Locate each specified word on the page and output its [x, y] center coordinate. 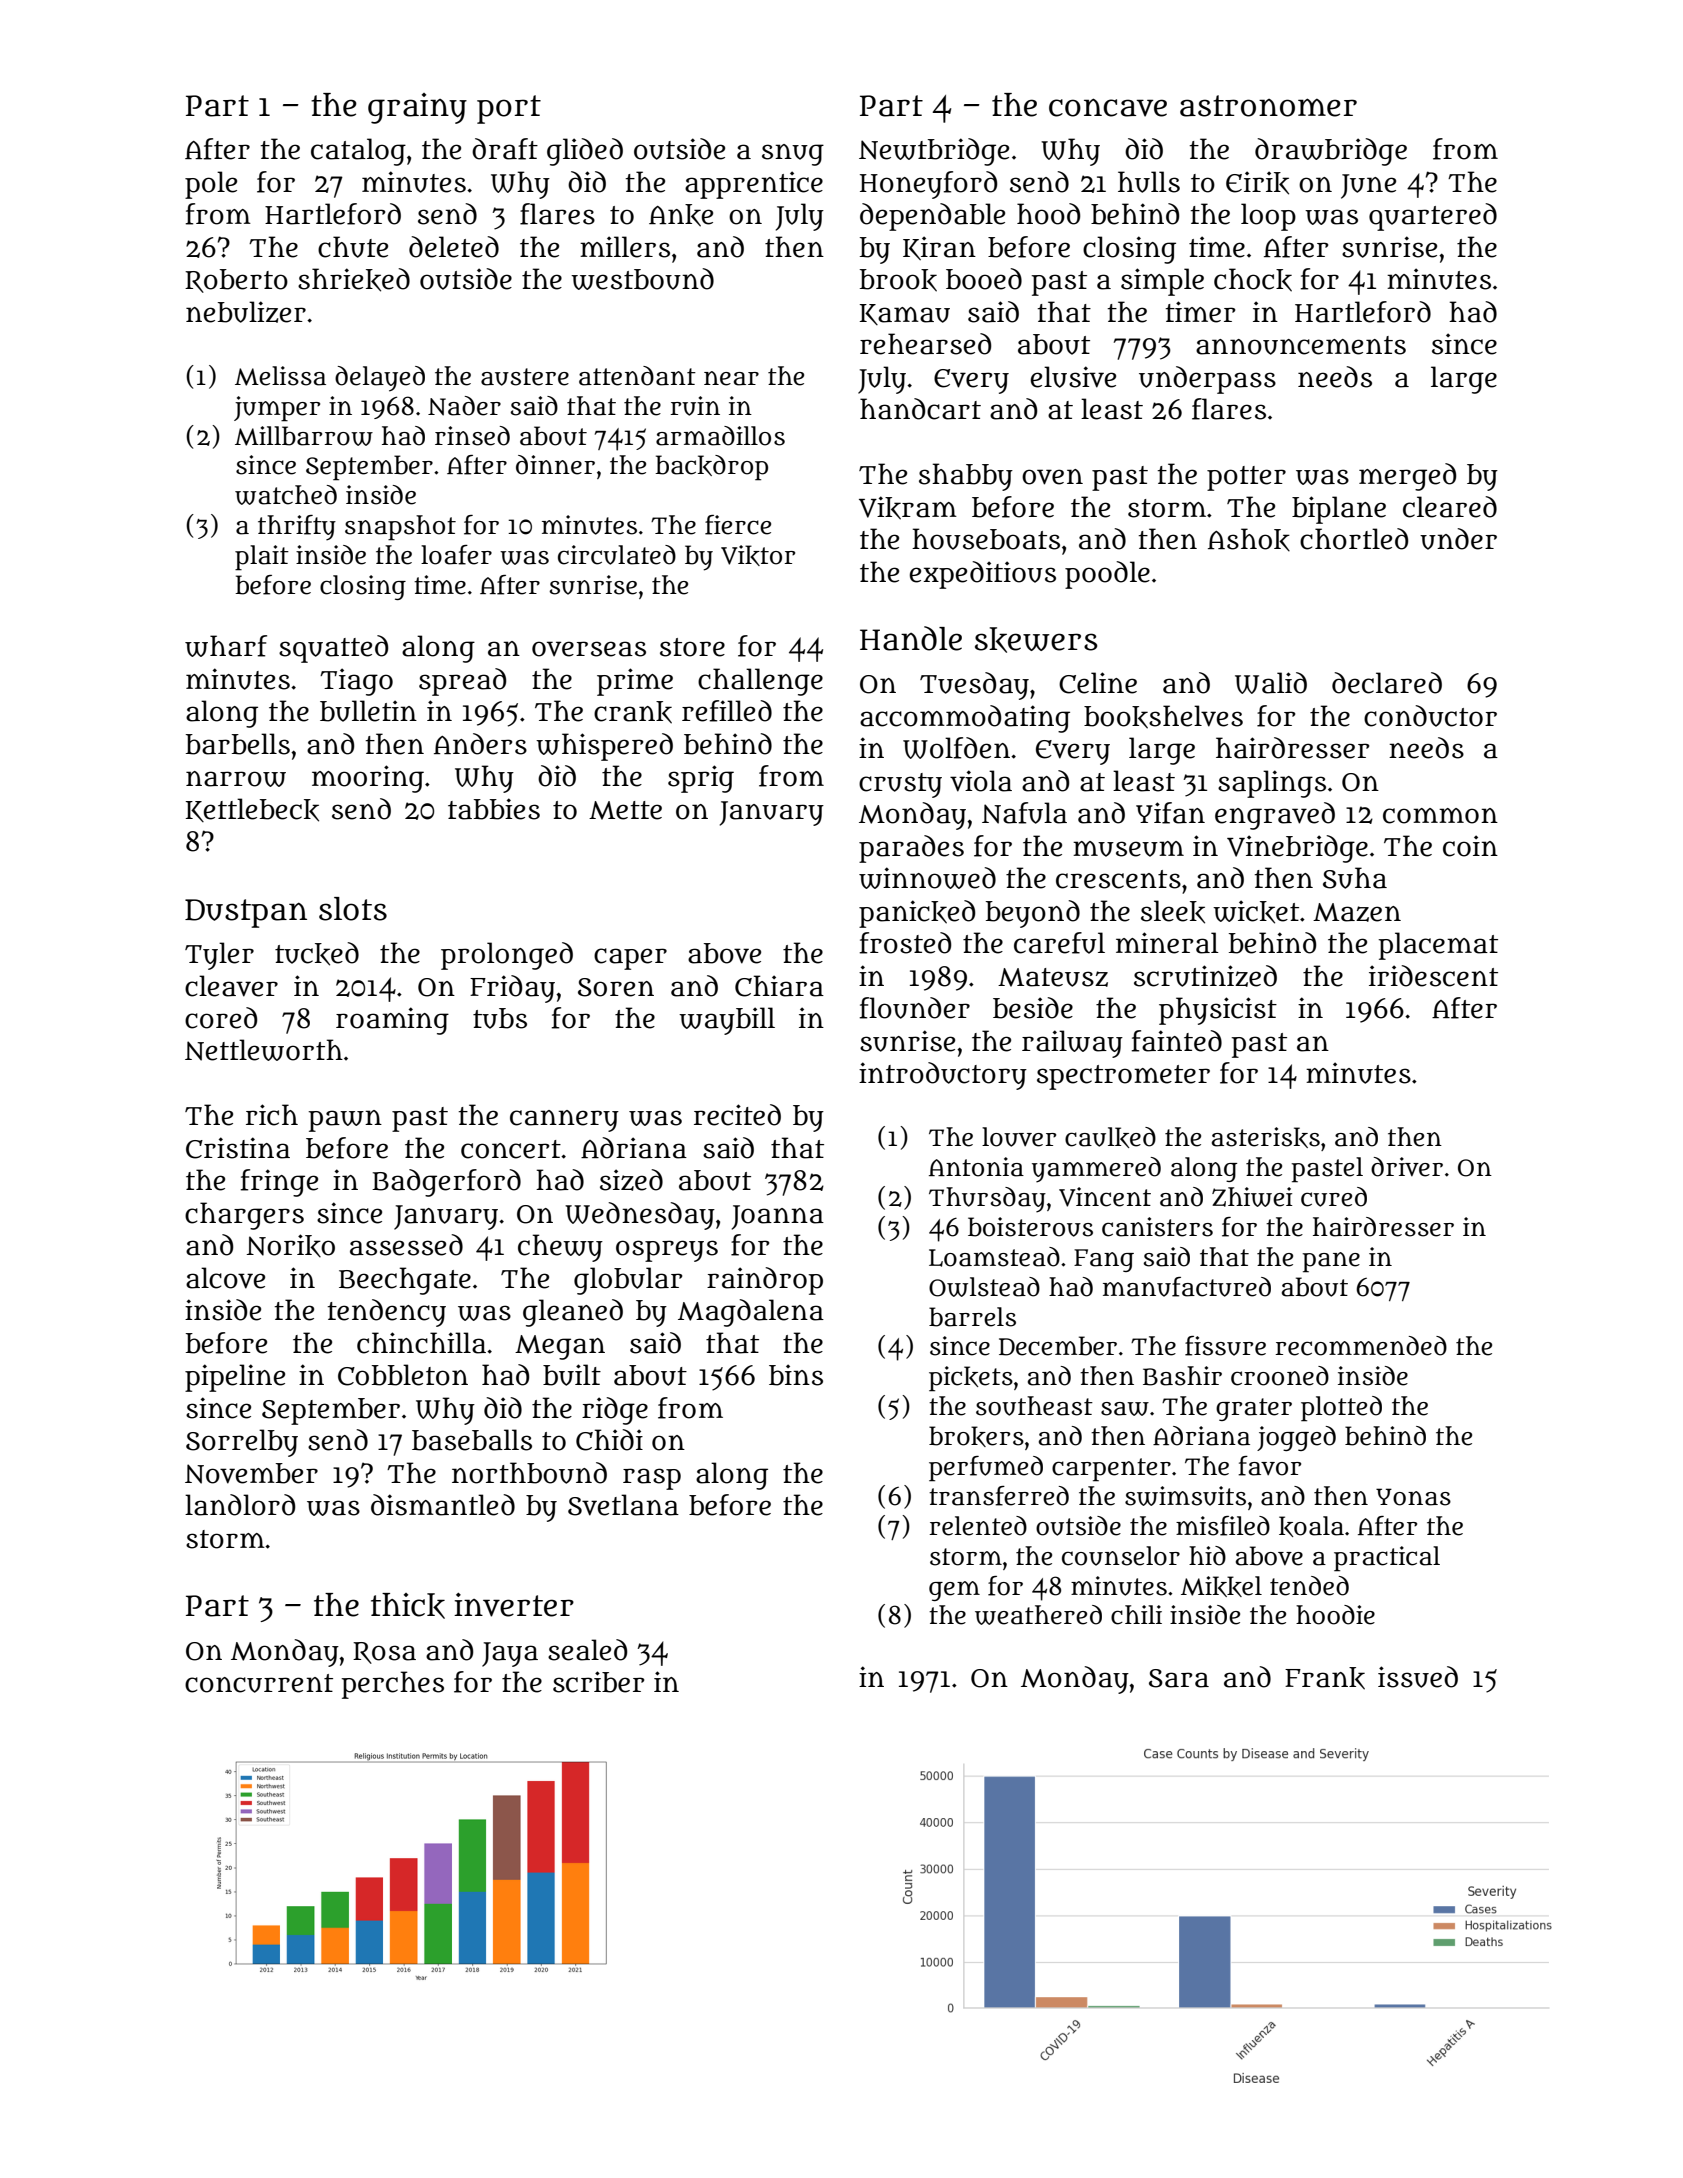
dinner [555, 465]
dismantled [443, 1505]
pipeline [235, 1378]
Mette [625, 810]
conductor [1430, 716]
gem [954, 1591]
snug [793, 155]
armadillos [720, 436]
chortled [1354, 539]
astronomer [1268, 106]
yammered [1096, 1170]
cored [221, 1018]
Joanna [778, 1217]
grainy [417, 108]
